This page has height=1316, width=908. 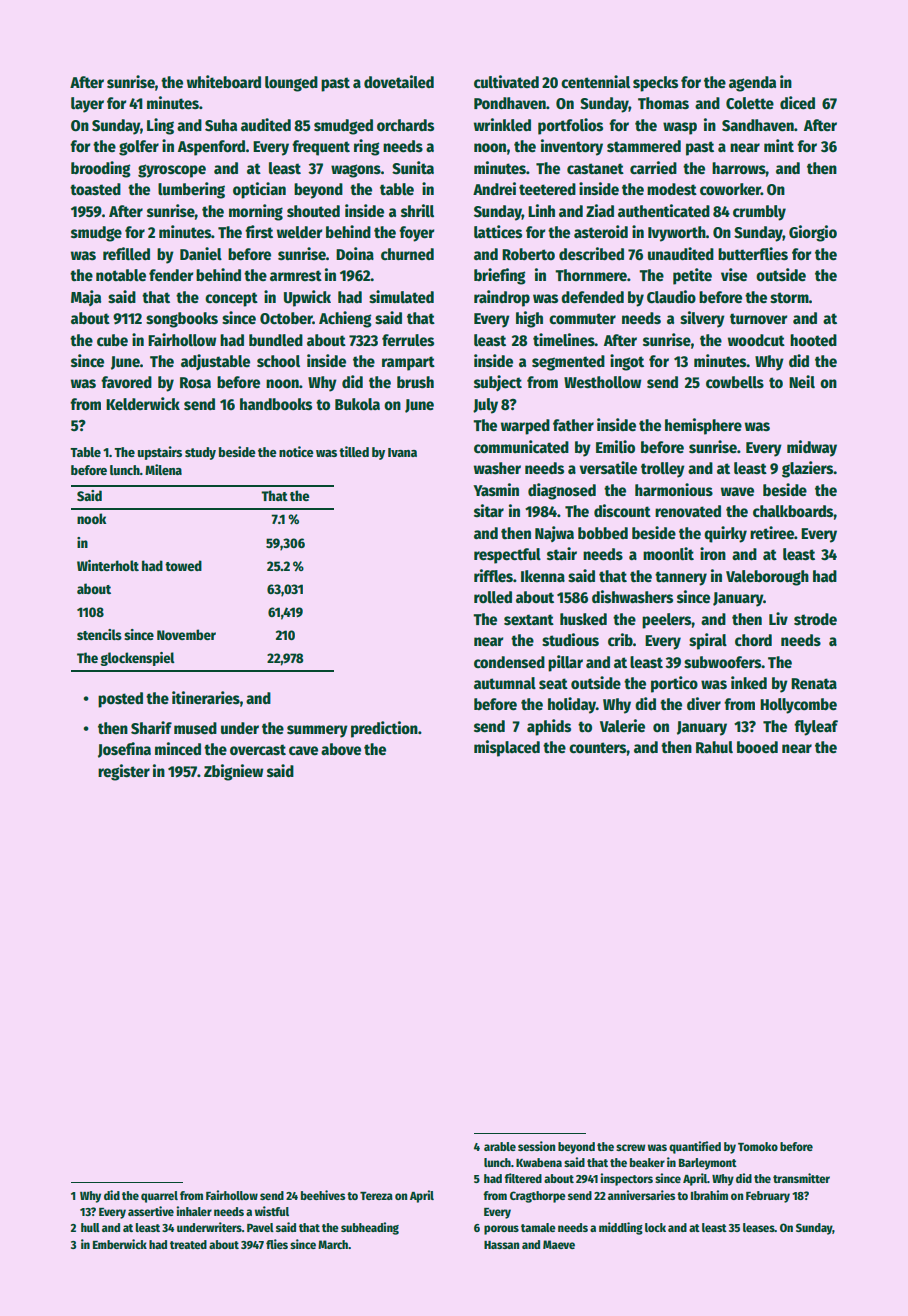 I want to click on counters, so click(x=598, y=748).
